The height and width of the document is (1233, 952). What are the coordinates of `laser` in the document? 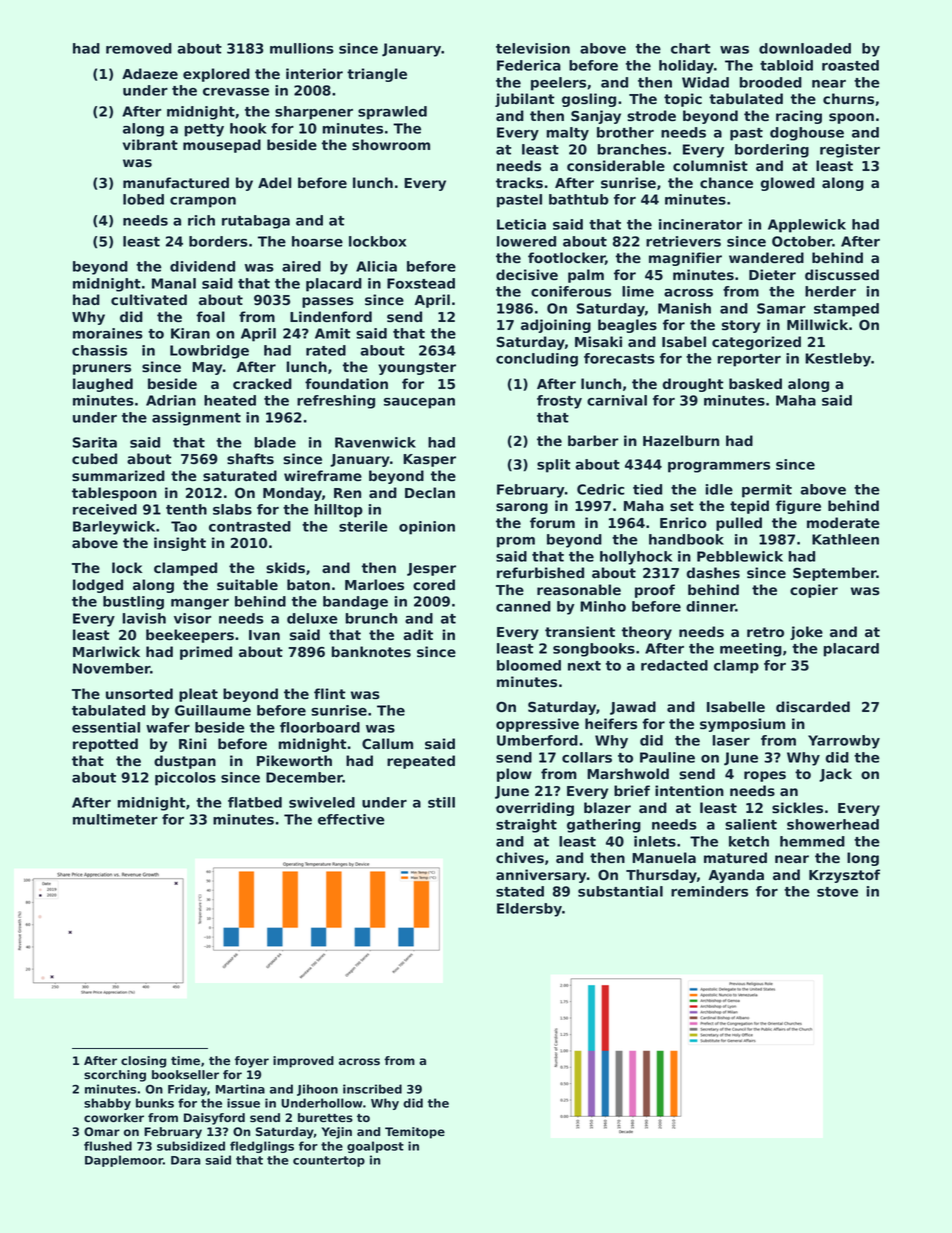 It's located at (731, 740).
